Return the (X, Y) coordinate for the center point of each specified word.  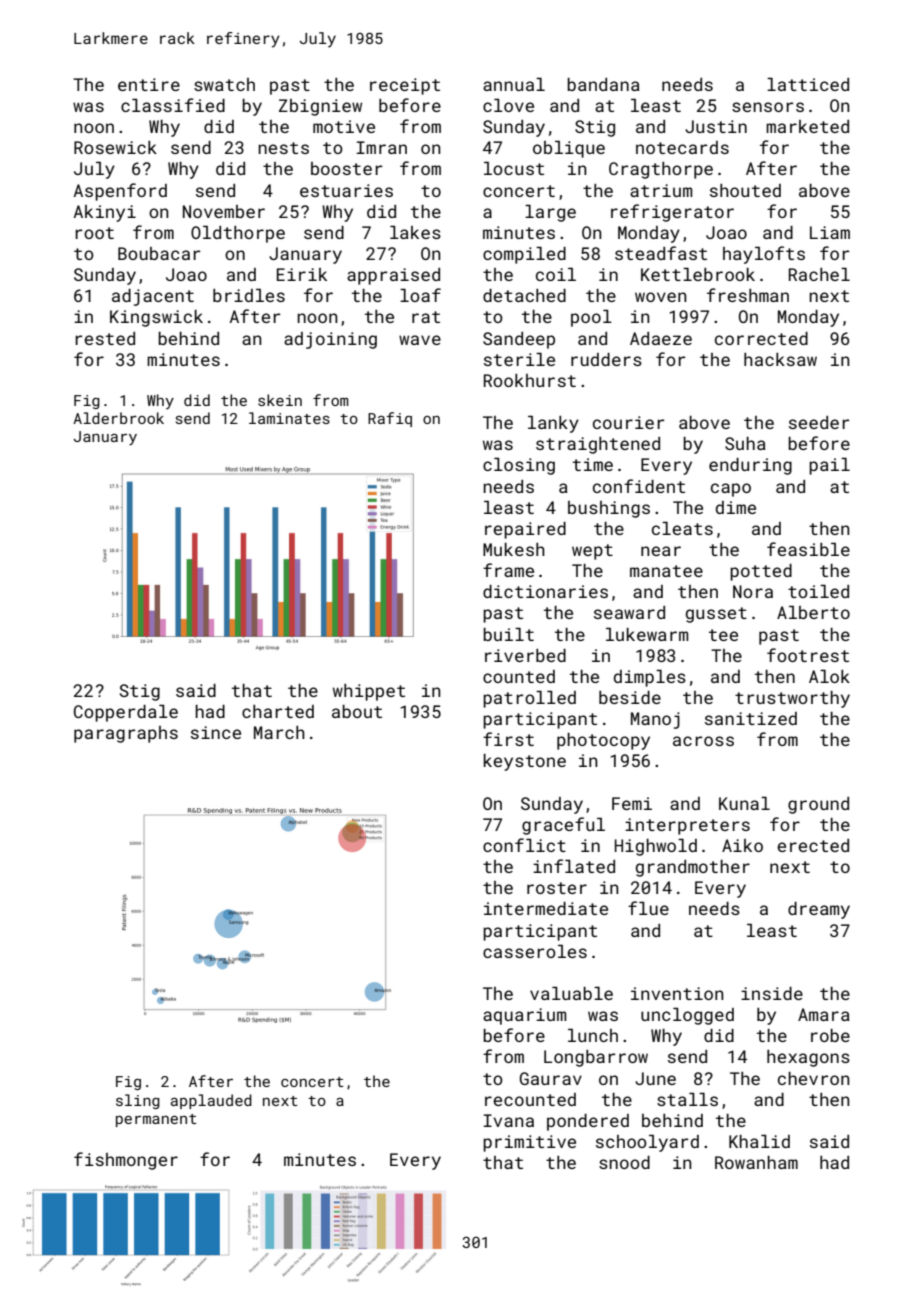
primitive (529, 1143)
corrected (761, 338)
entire (149, 84)
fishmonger (126, 1161)
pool (591, 318)
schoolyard (647, 1143)
